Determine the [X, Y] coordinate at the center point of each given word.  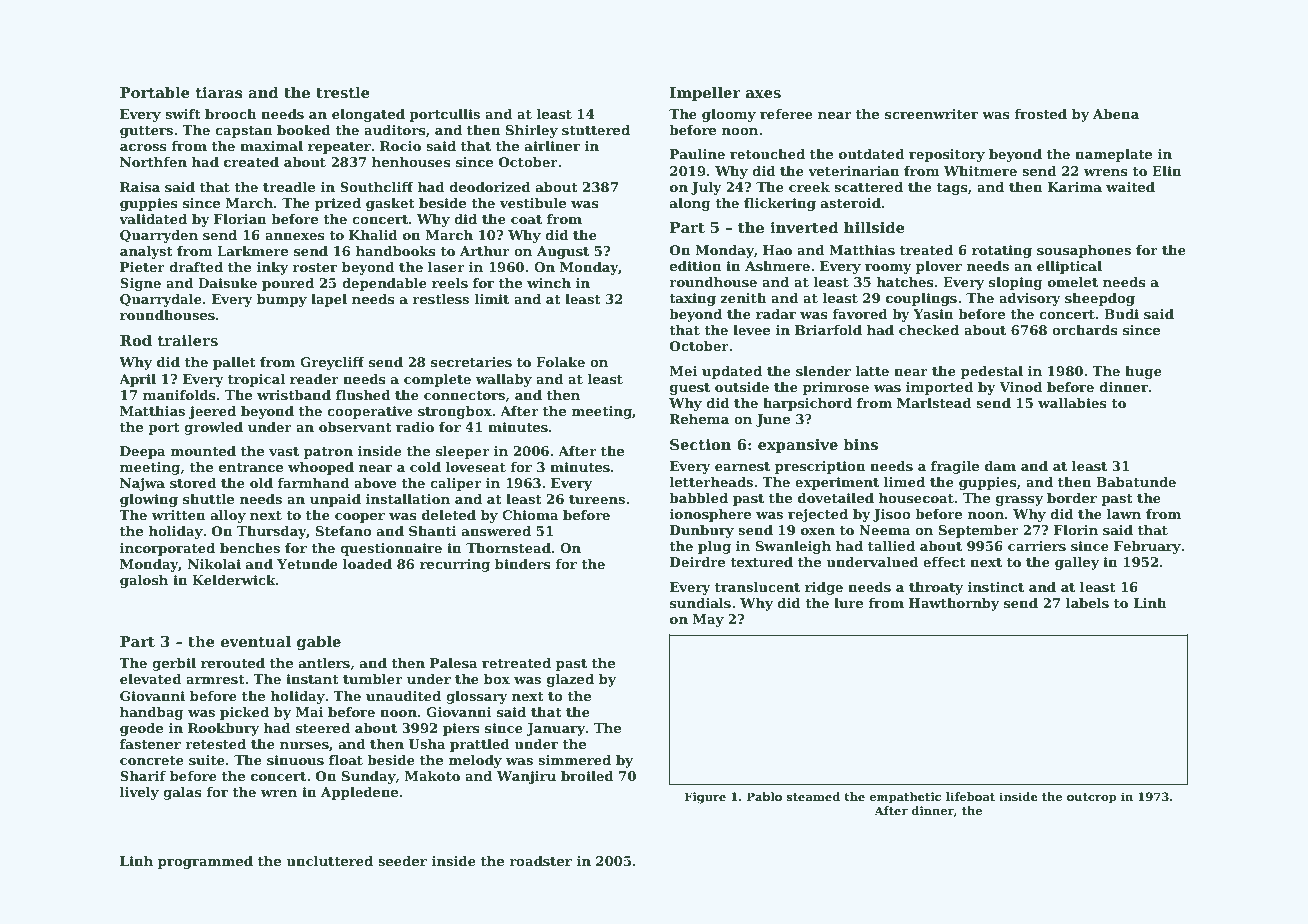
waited [1130, 187]
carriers [1037, 546]
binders [523, 564]
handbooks [396, 251]
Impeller [705, 93]
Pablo [764, 796]
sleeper [463, 452]
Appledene [359, 793]
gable [319, 642]
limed [904, 482]
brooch [231, 114]
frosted [1040, 114]
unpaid [335, 500]
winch [549, 283]
